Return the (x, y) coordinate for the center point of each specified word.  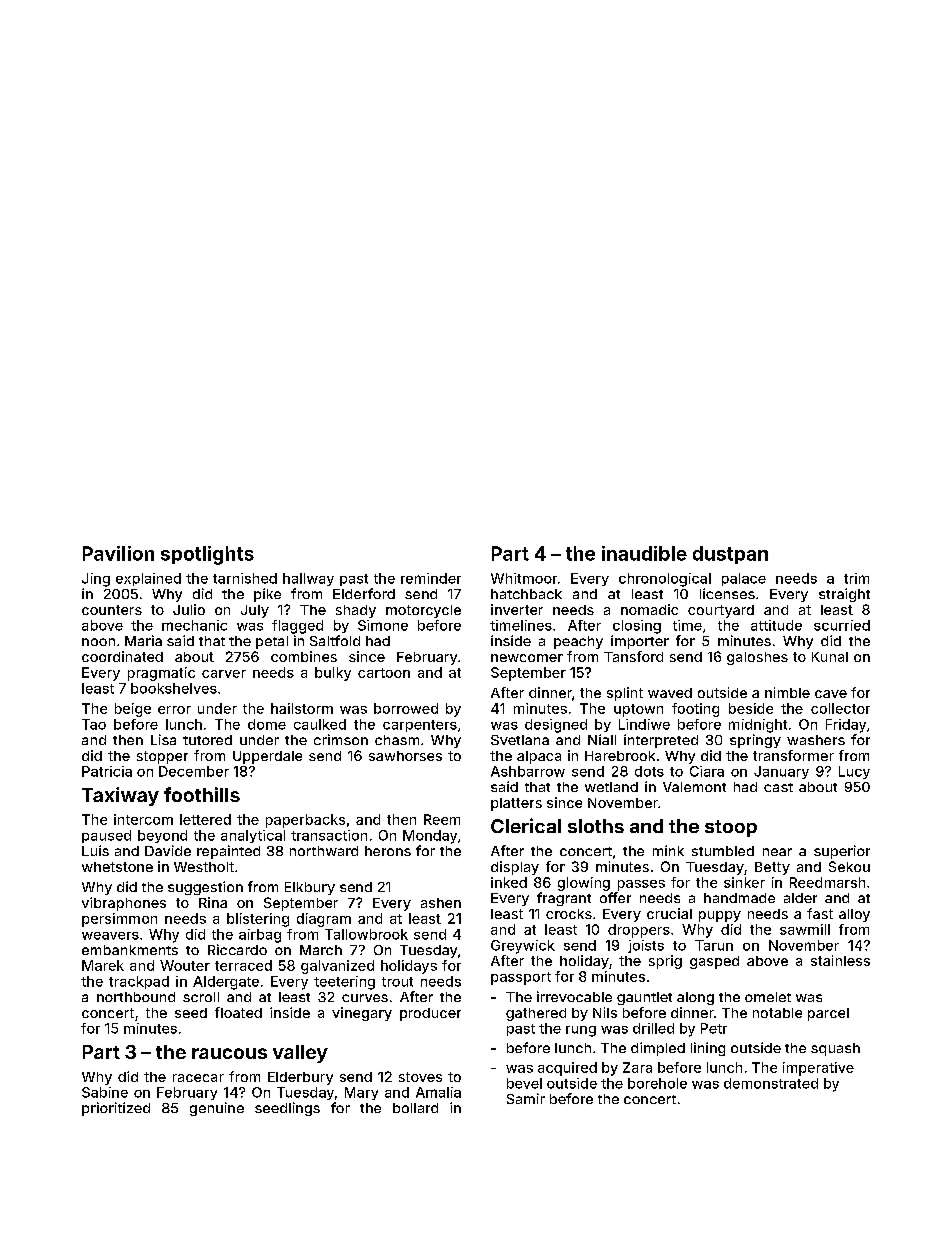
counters (112, 610)
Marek (103, 965)
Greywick (523, 947)
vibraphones (124, 904)
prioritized (116, 1109)
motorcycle (423, 611)
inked (509, 882)
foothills (202, 794)
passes (641, 885)
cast (778, 787)
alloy (854, 915)
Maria (143, 640)
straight (844, 595)
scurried (842, 625)
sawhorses (405, 756)
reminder (431, 578)
